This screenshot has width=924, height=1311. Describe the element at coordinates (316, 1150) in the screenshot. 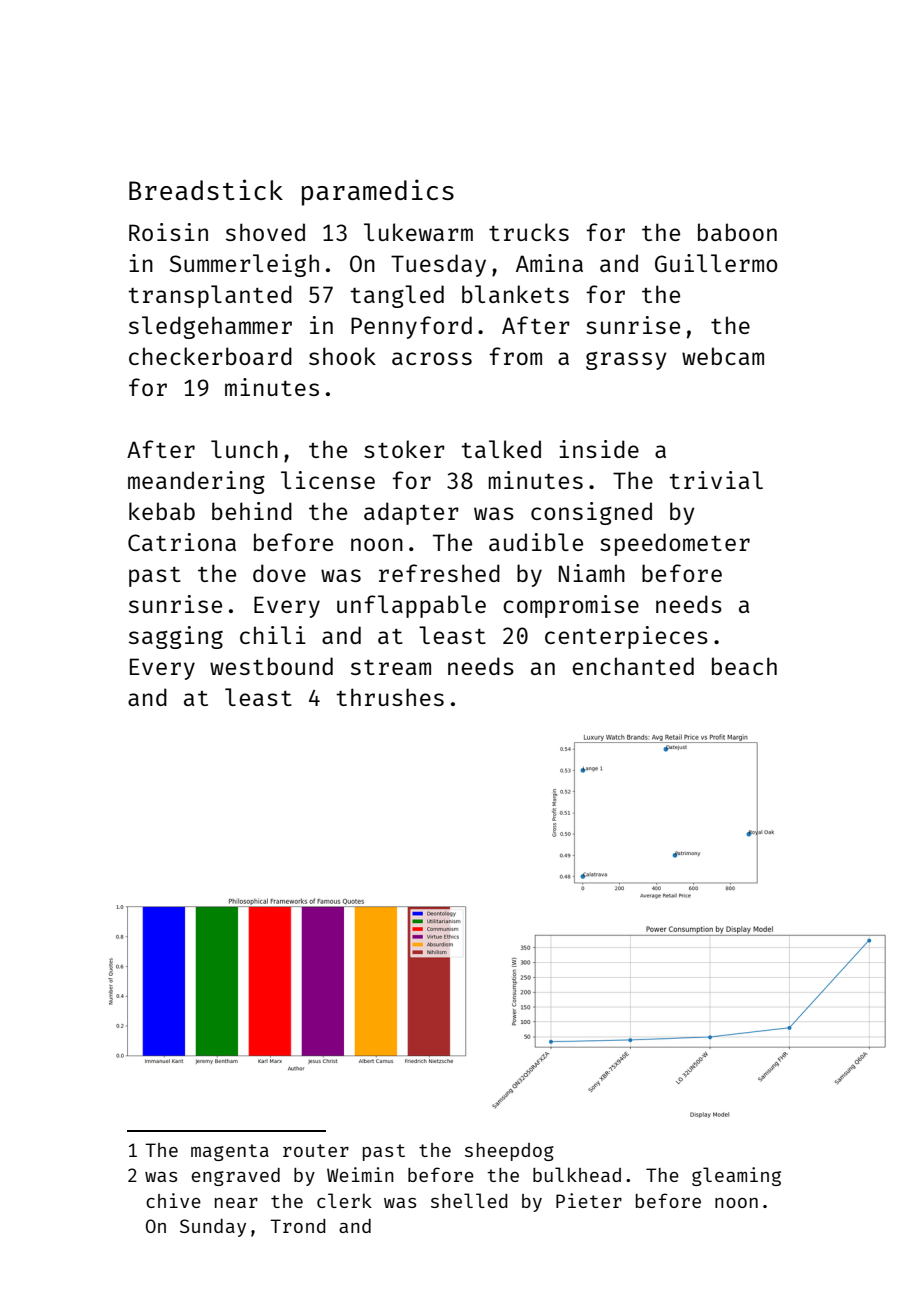

I see `router` at that location.
